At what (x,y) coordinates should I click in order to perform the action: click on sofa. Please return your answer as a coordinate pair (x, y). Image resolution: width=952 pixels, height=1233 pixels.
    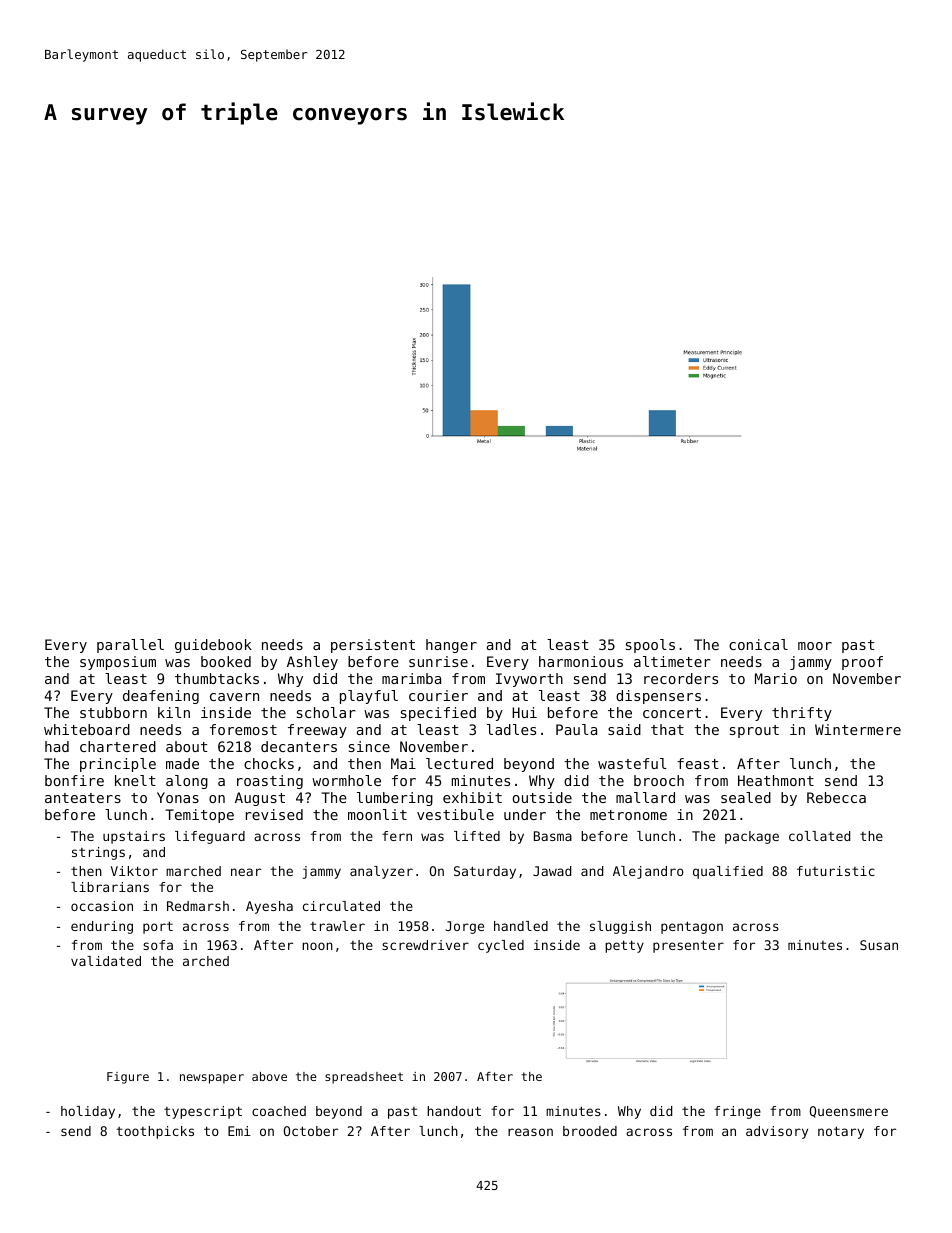
    Looking at the image, I should click on (158, 945).
